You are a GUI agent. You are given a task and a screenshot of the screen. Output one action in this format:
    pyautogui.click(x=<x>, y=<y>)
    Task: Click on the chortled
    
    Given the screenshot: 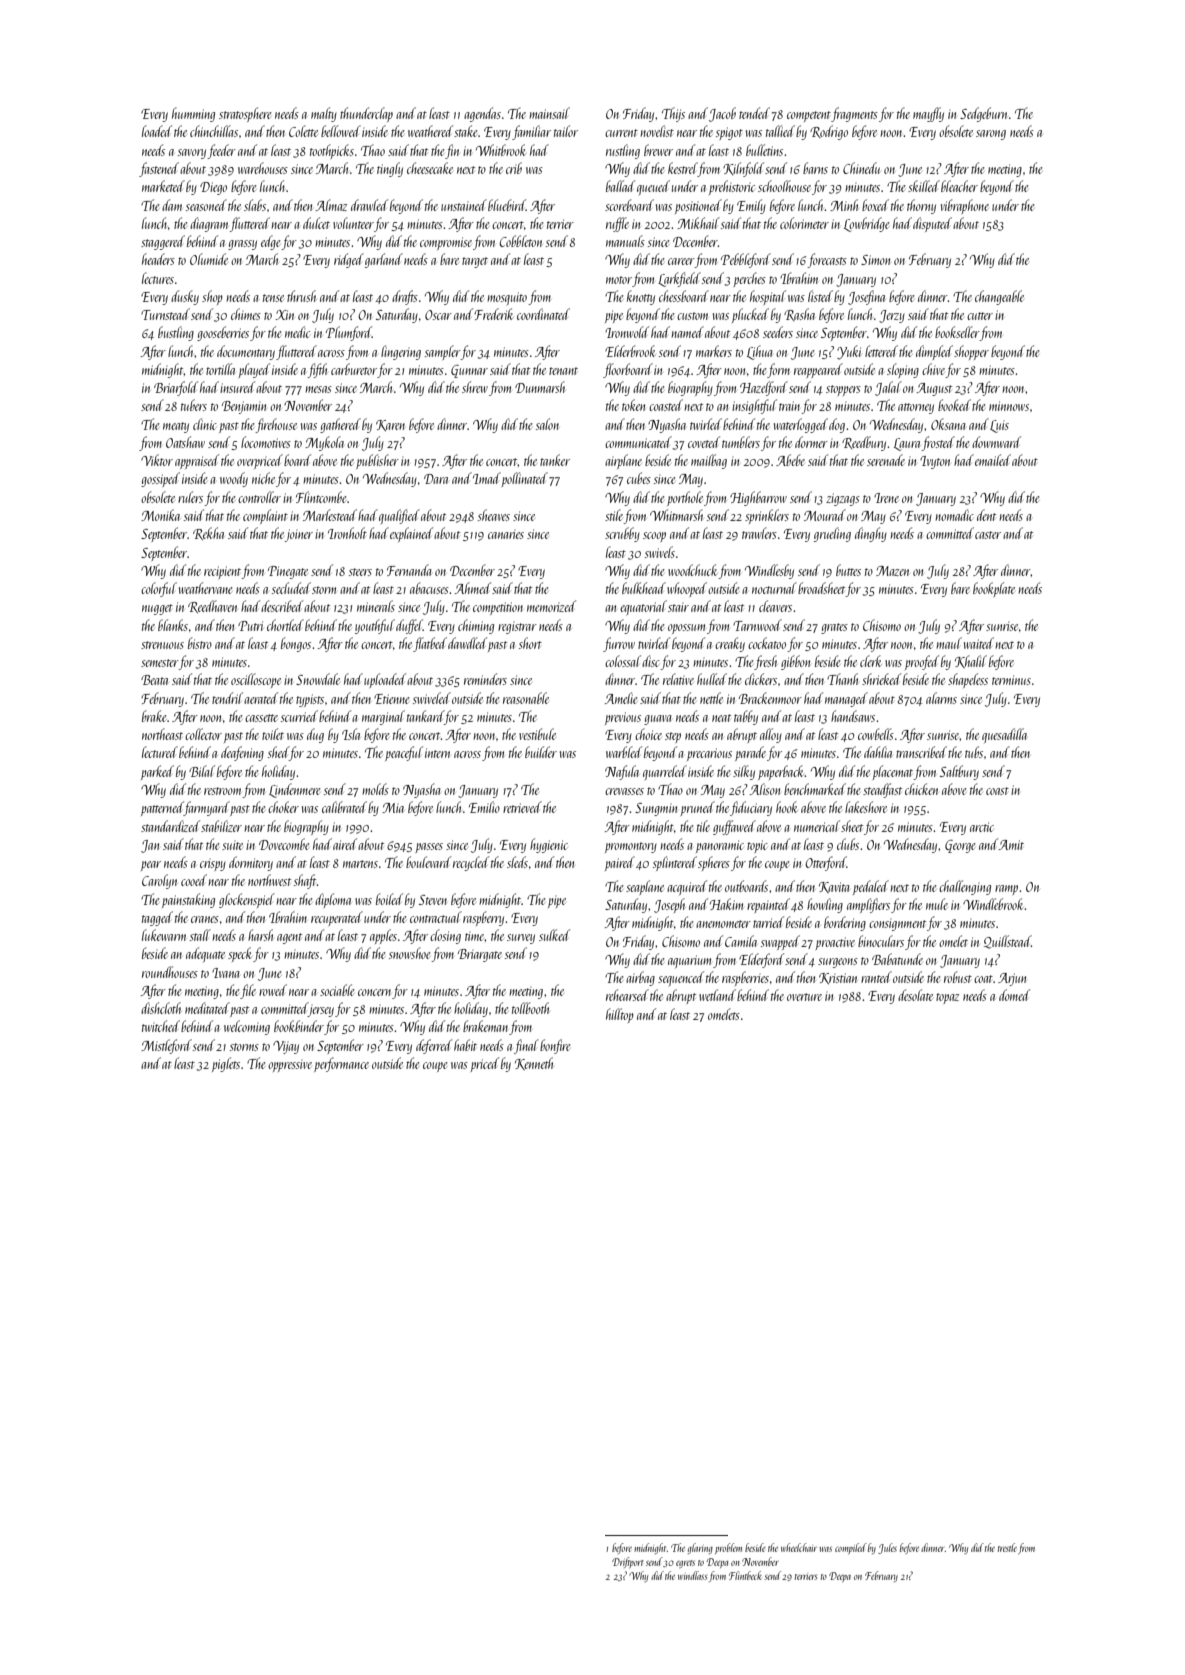 What is the action you would take?
    pyautogui.click(x=285, y=625)
